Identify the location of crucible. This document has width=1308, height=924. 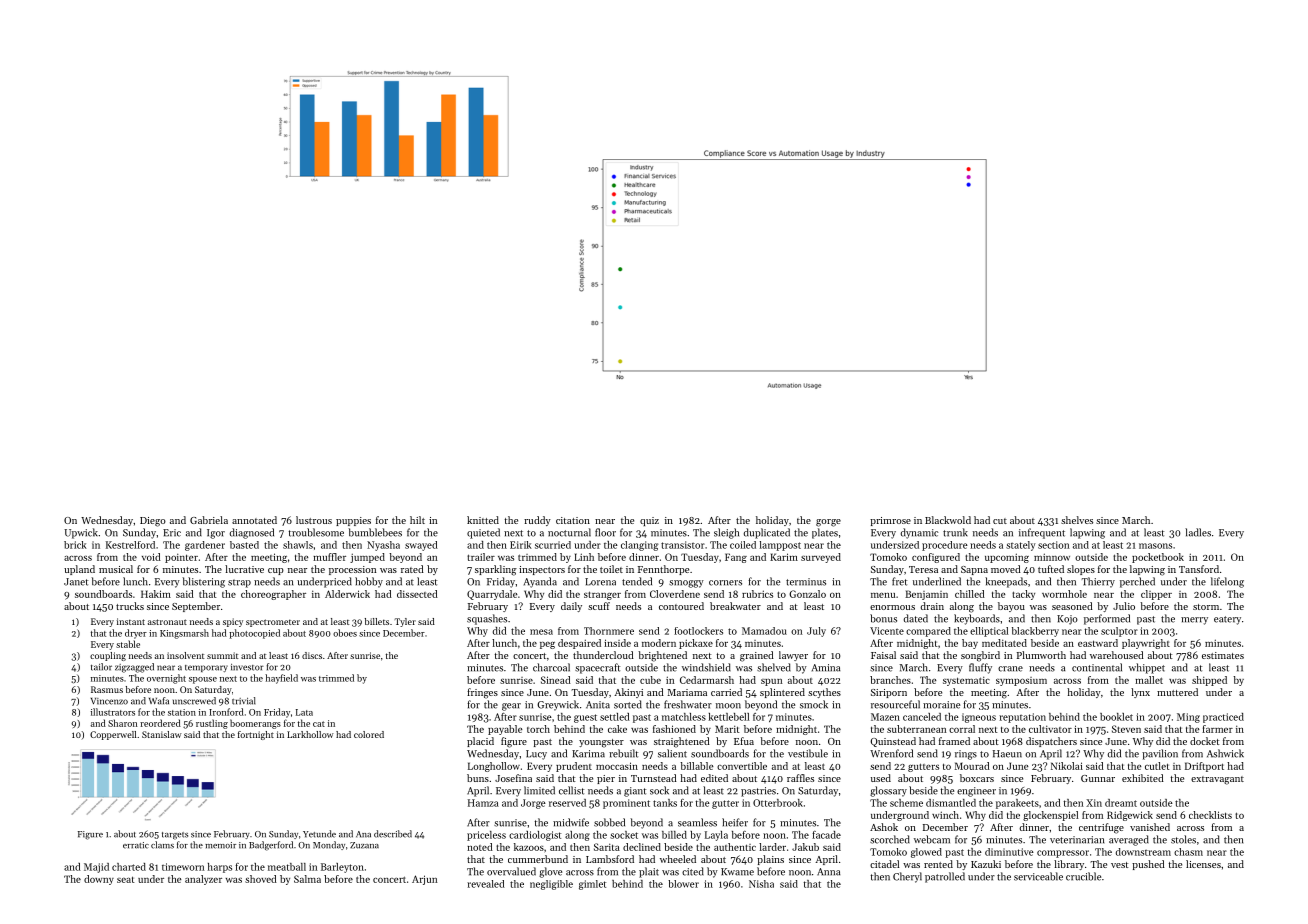
(1083, 876).
